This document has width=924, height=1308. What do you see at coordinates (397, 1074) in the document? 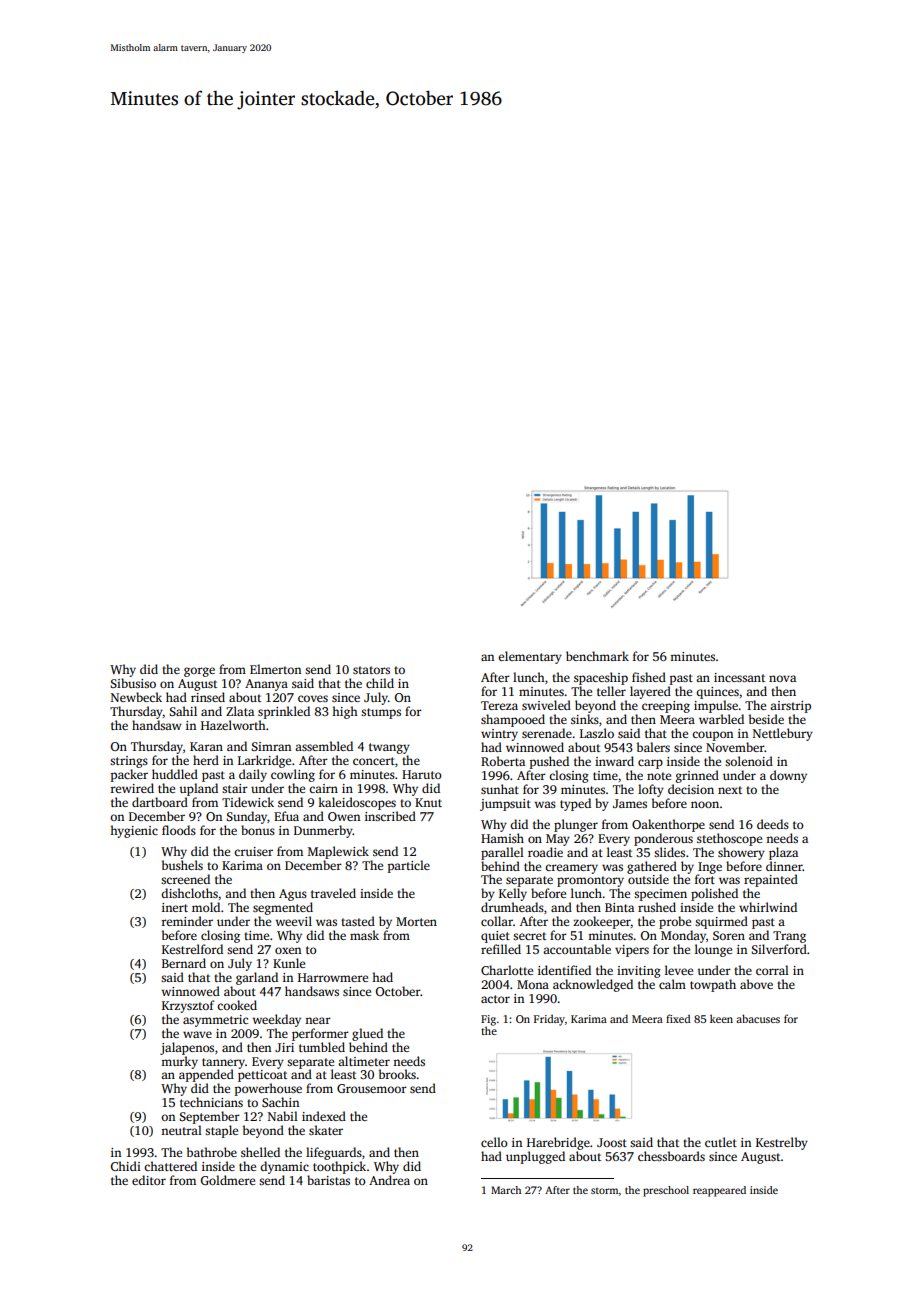
I see `brooks` at bounding box center [397, 1074].
